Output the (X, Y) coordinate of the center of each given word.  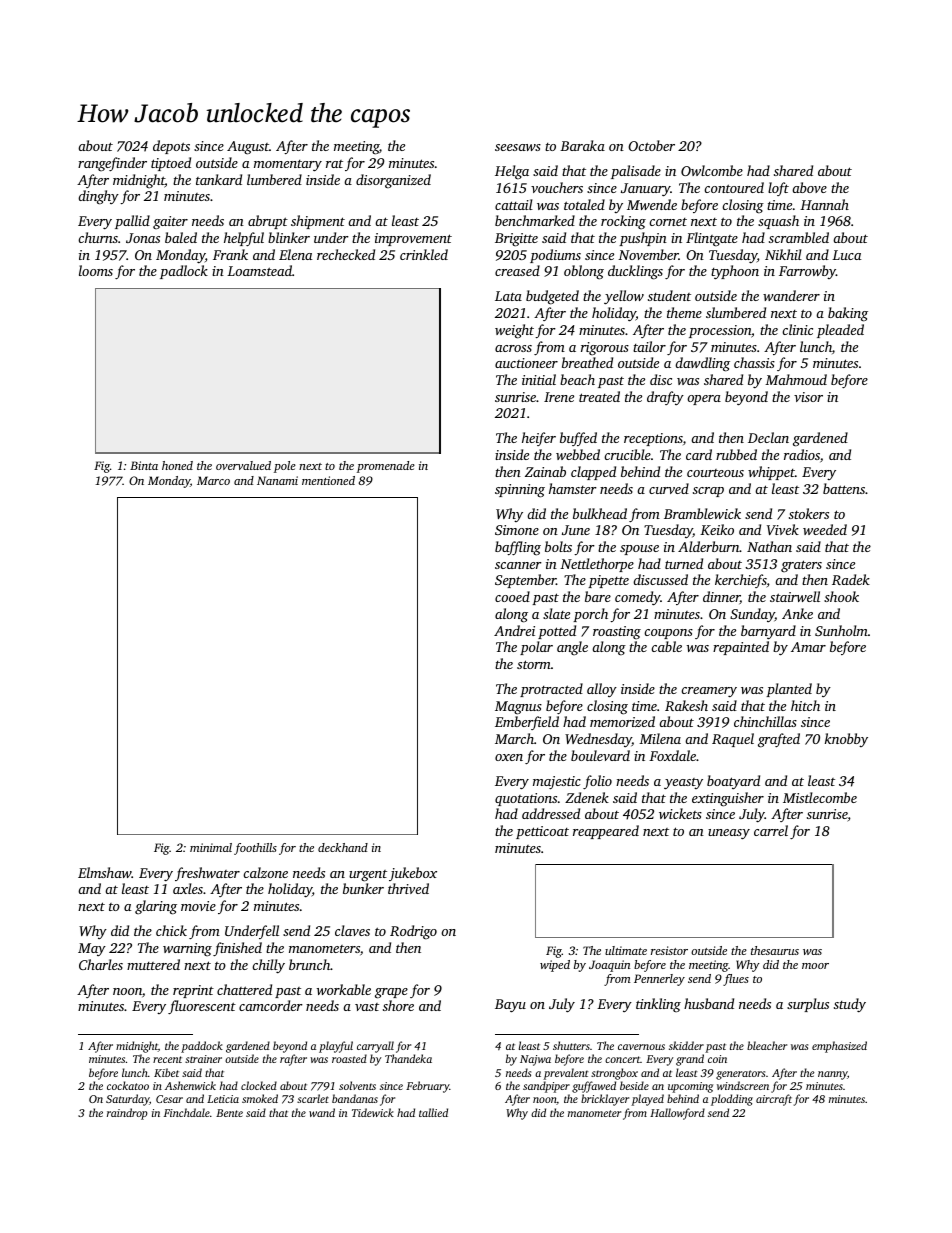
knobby (846, 740)
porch (590, 615)
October (651, 145)
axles (188, 888)
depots (171, 147)
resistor (669, 950)
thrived (408, 888)
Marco (213, 480)
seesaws (518, 147)
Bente (229, 1113)
